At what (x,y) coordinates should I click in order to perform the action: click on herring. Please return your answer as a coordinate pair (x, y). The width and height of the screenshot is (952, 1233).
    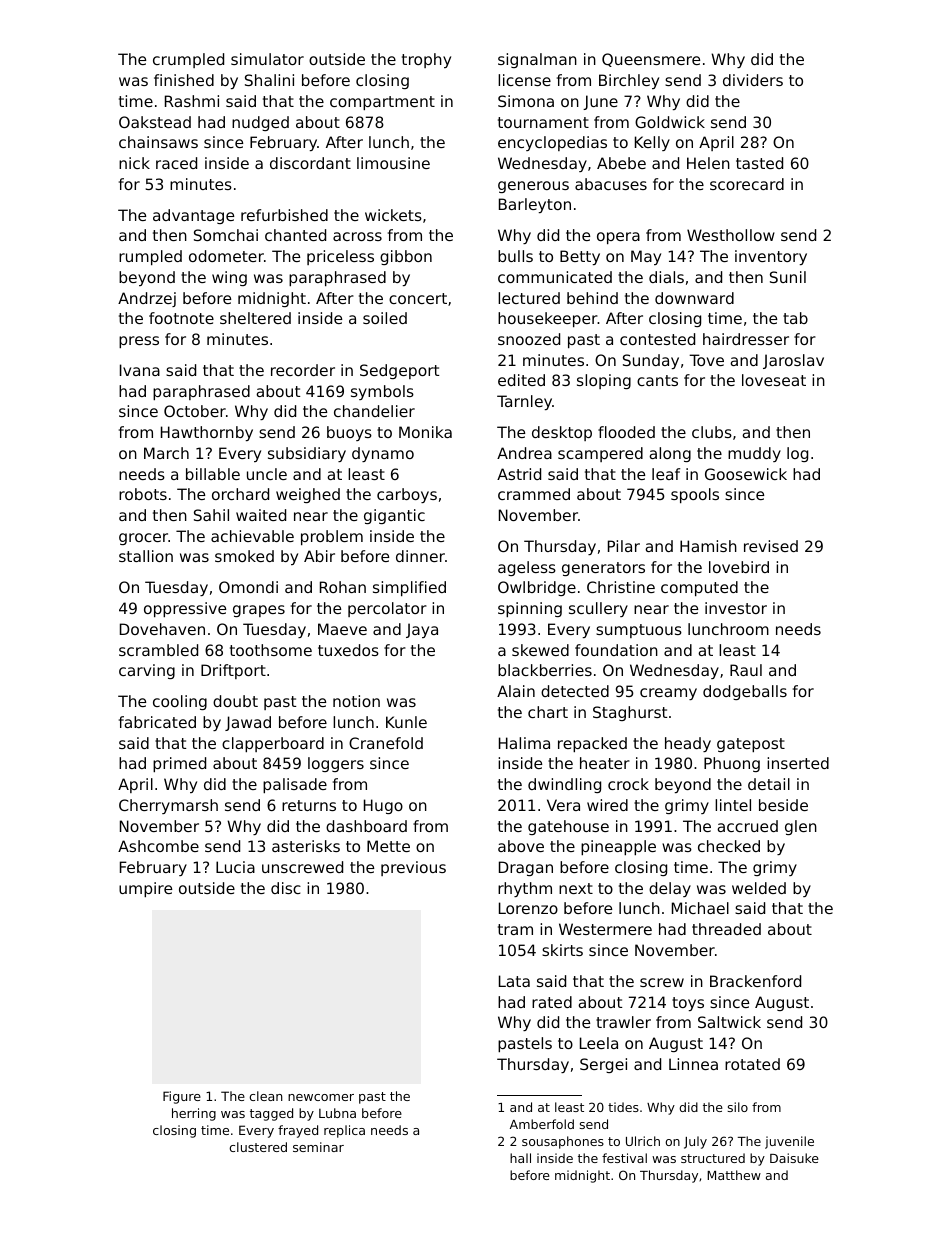
    Looking at the image, I should click on (194, 1114).
